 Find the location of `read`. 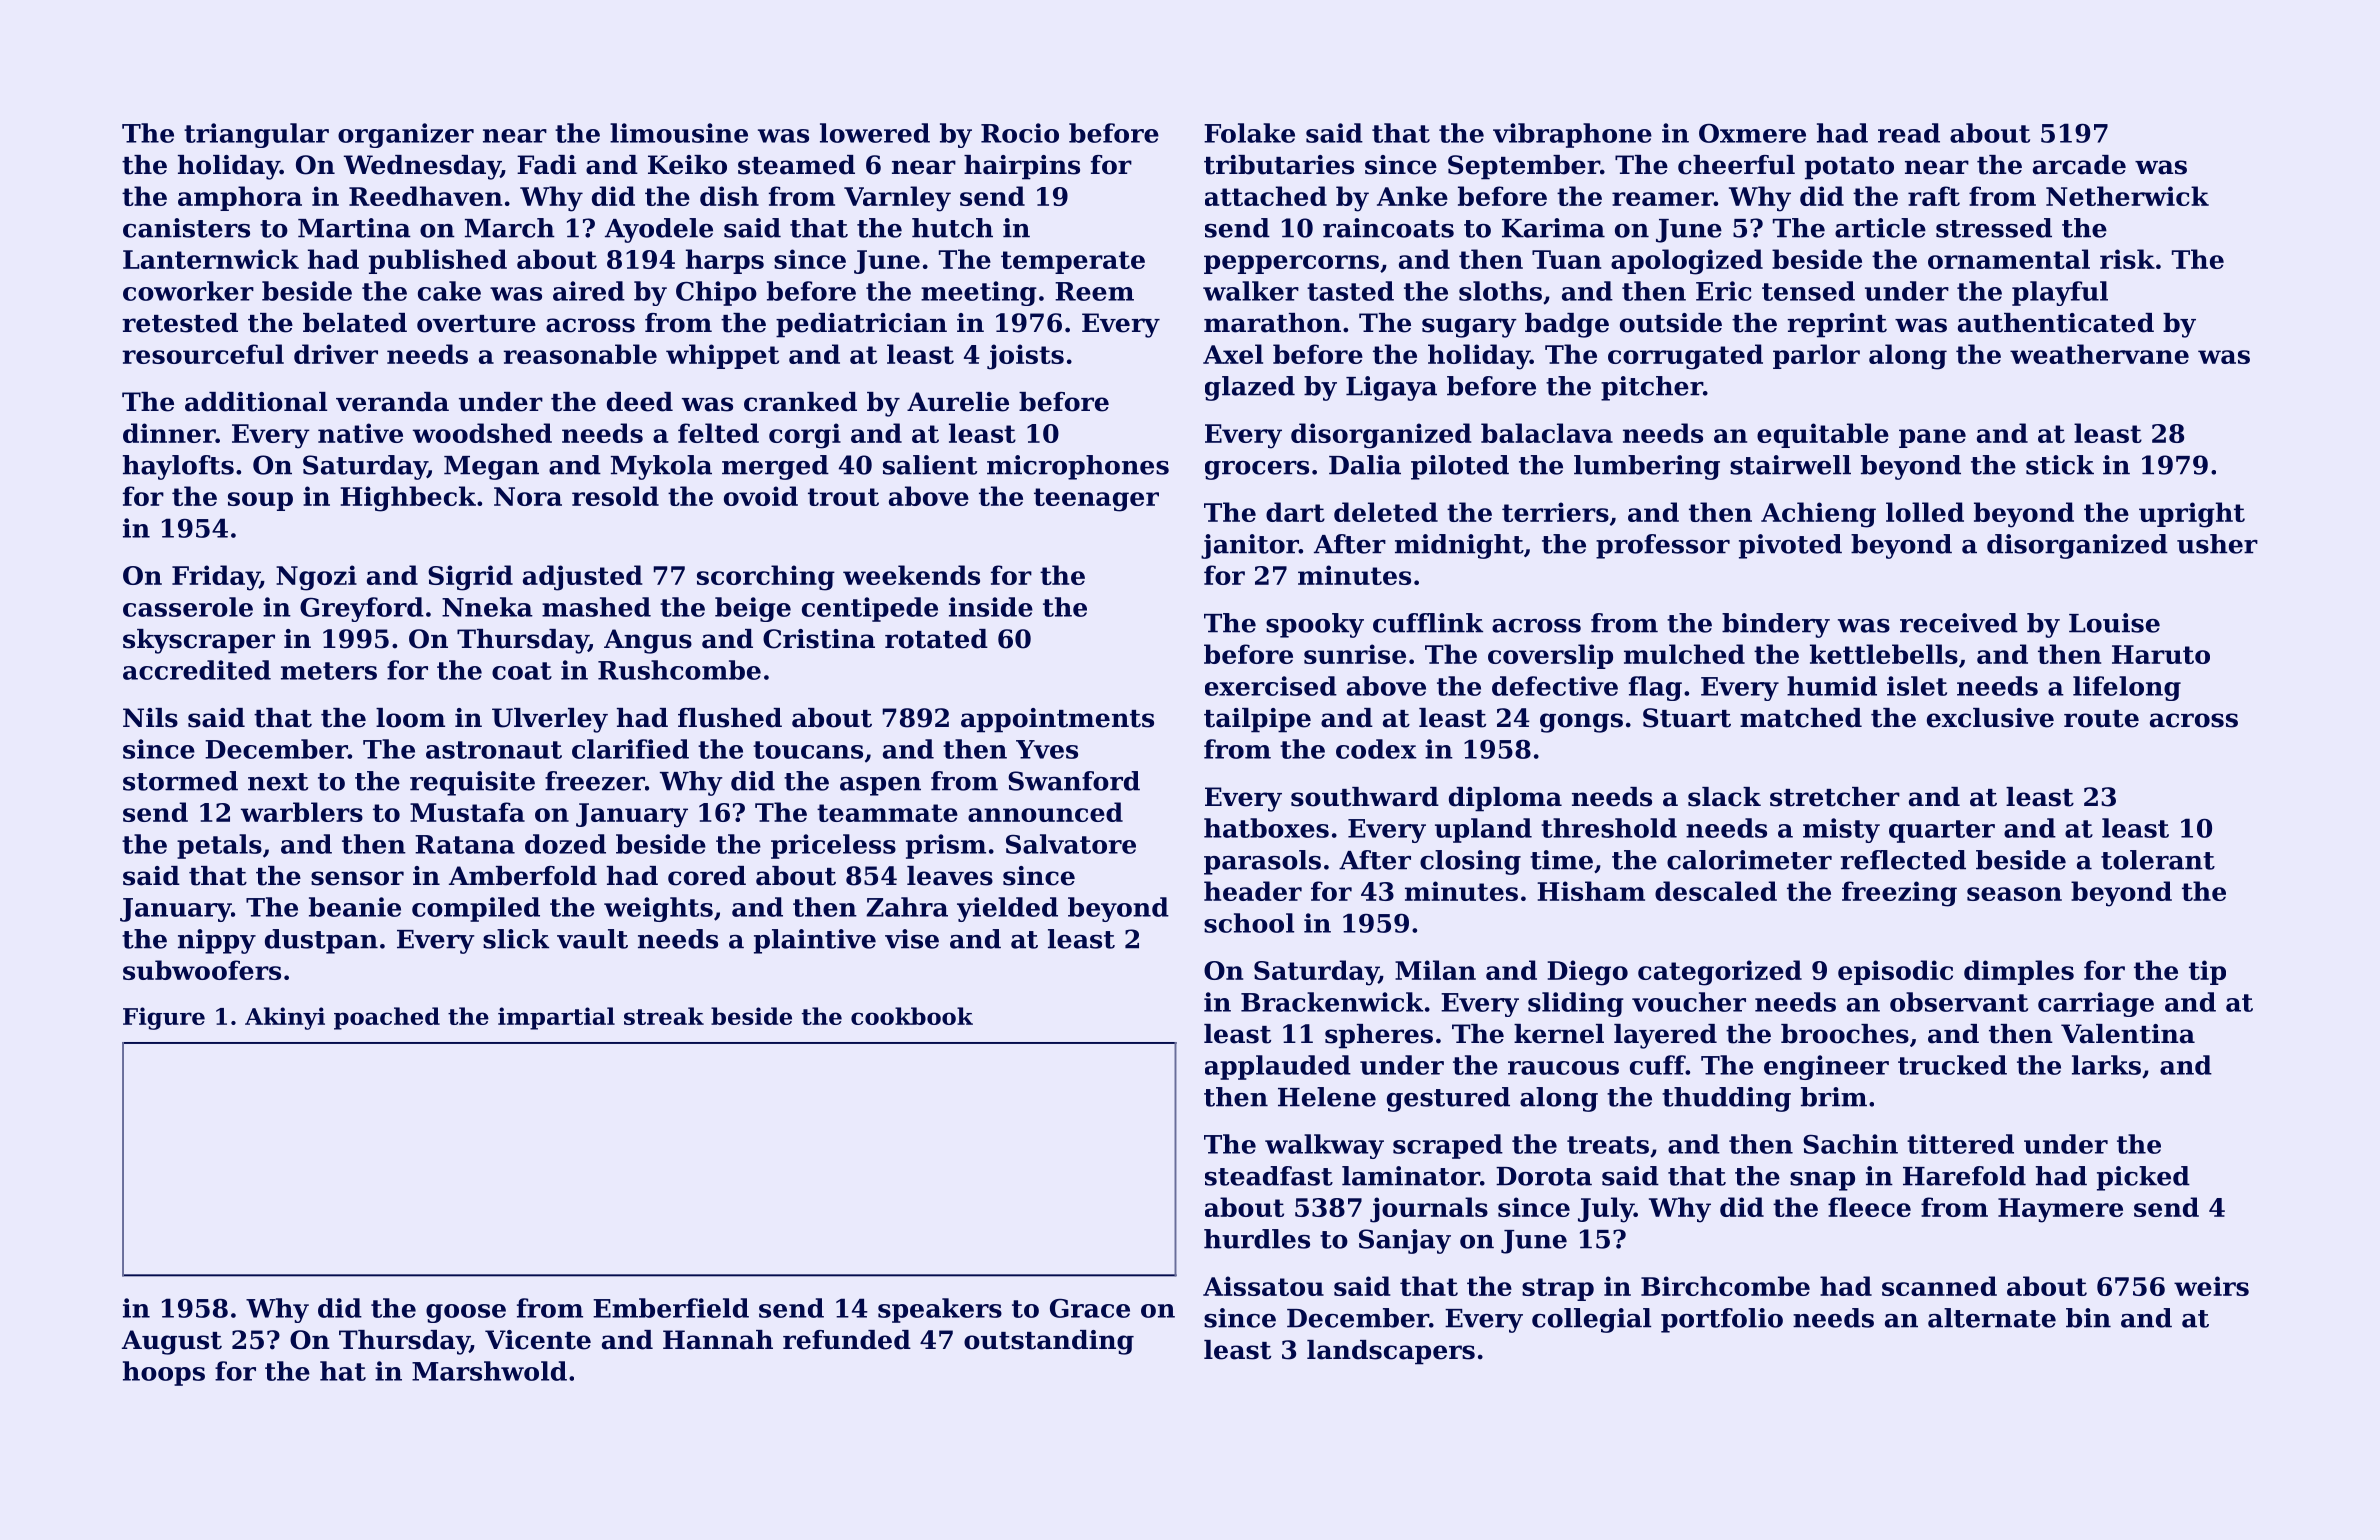

read is located at coordinates (1909, 133).
